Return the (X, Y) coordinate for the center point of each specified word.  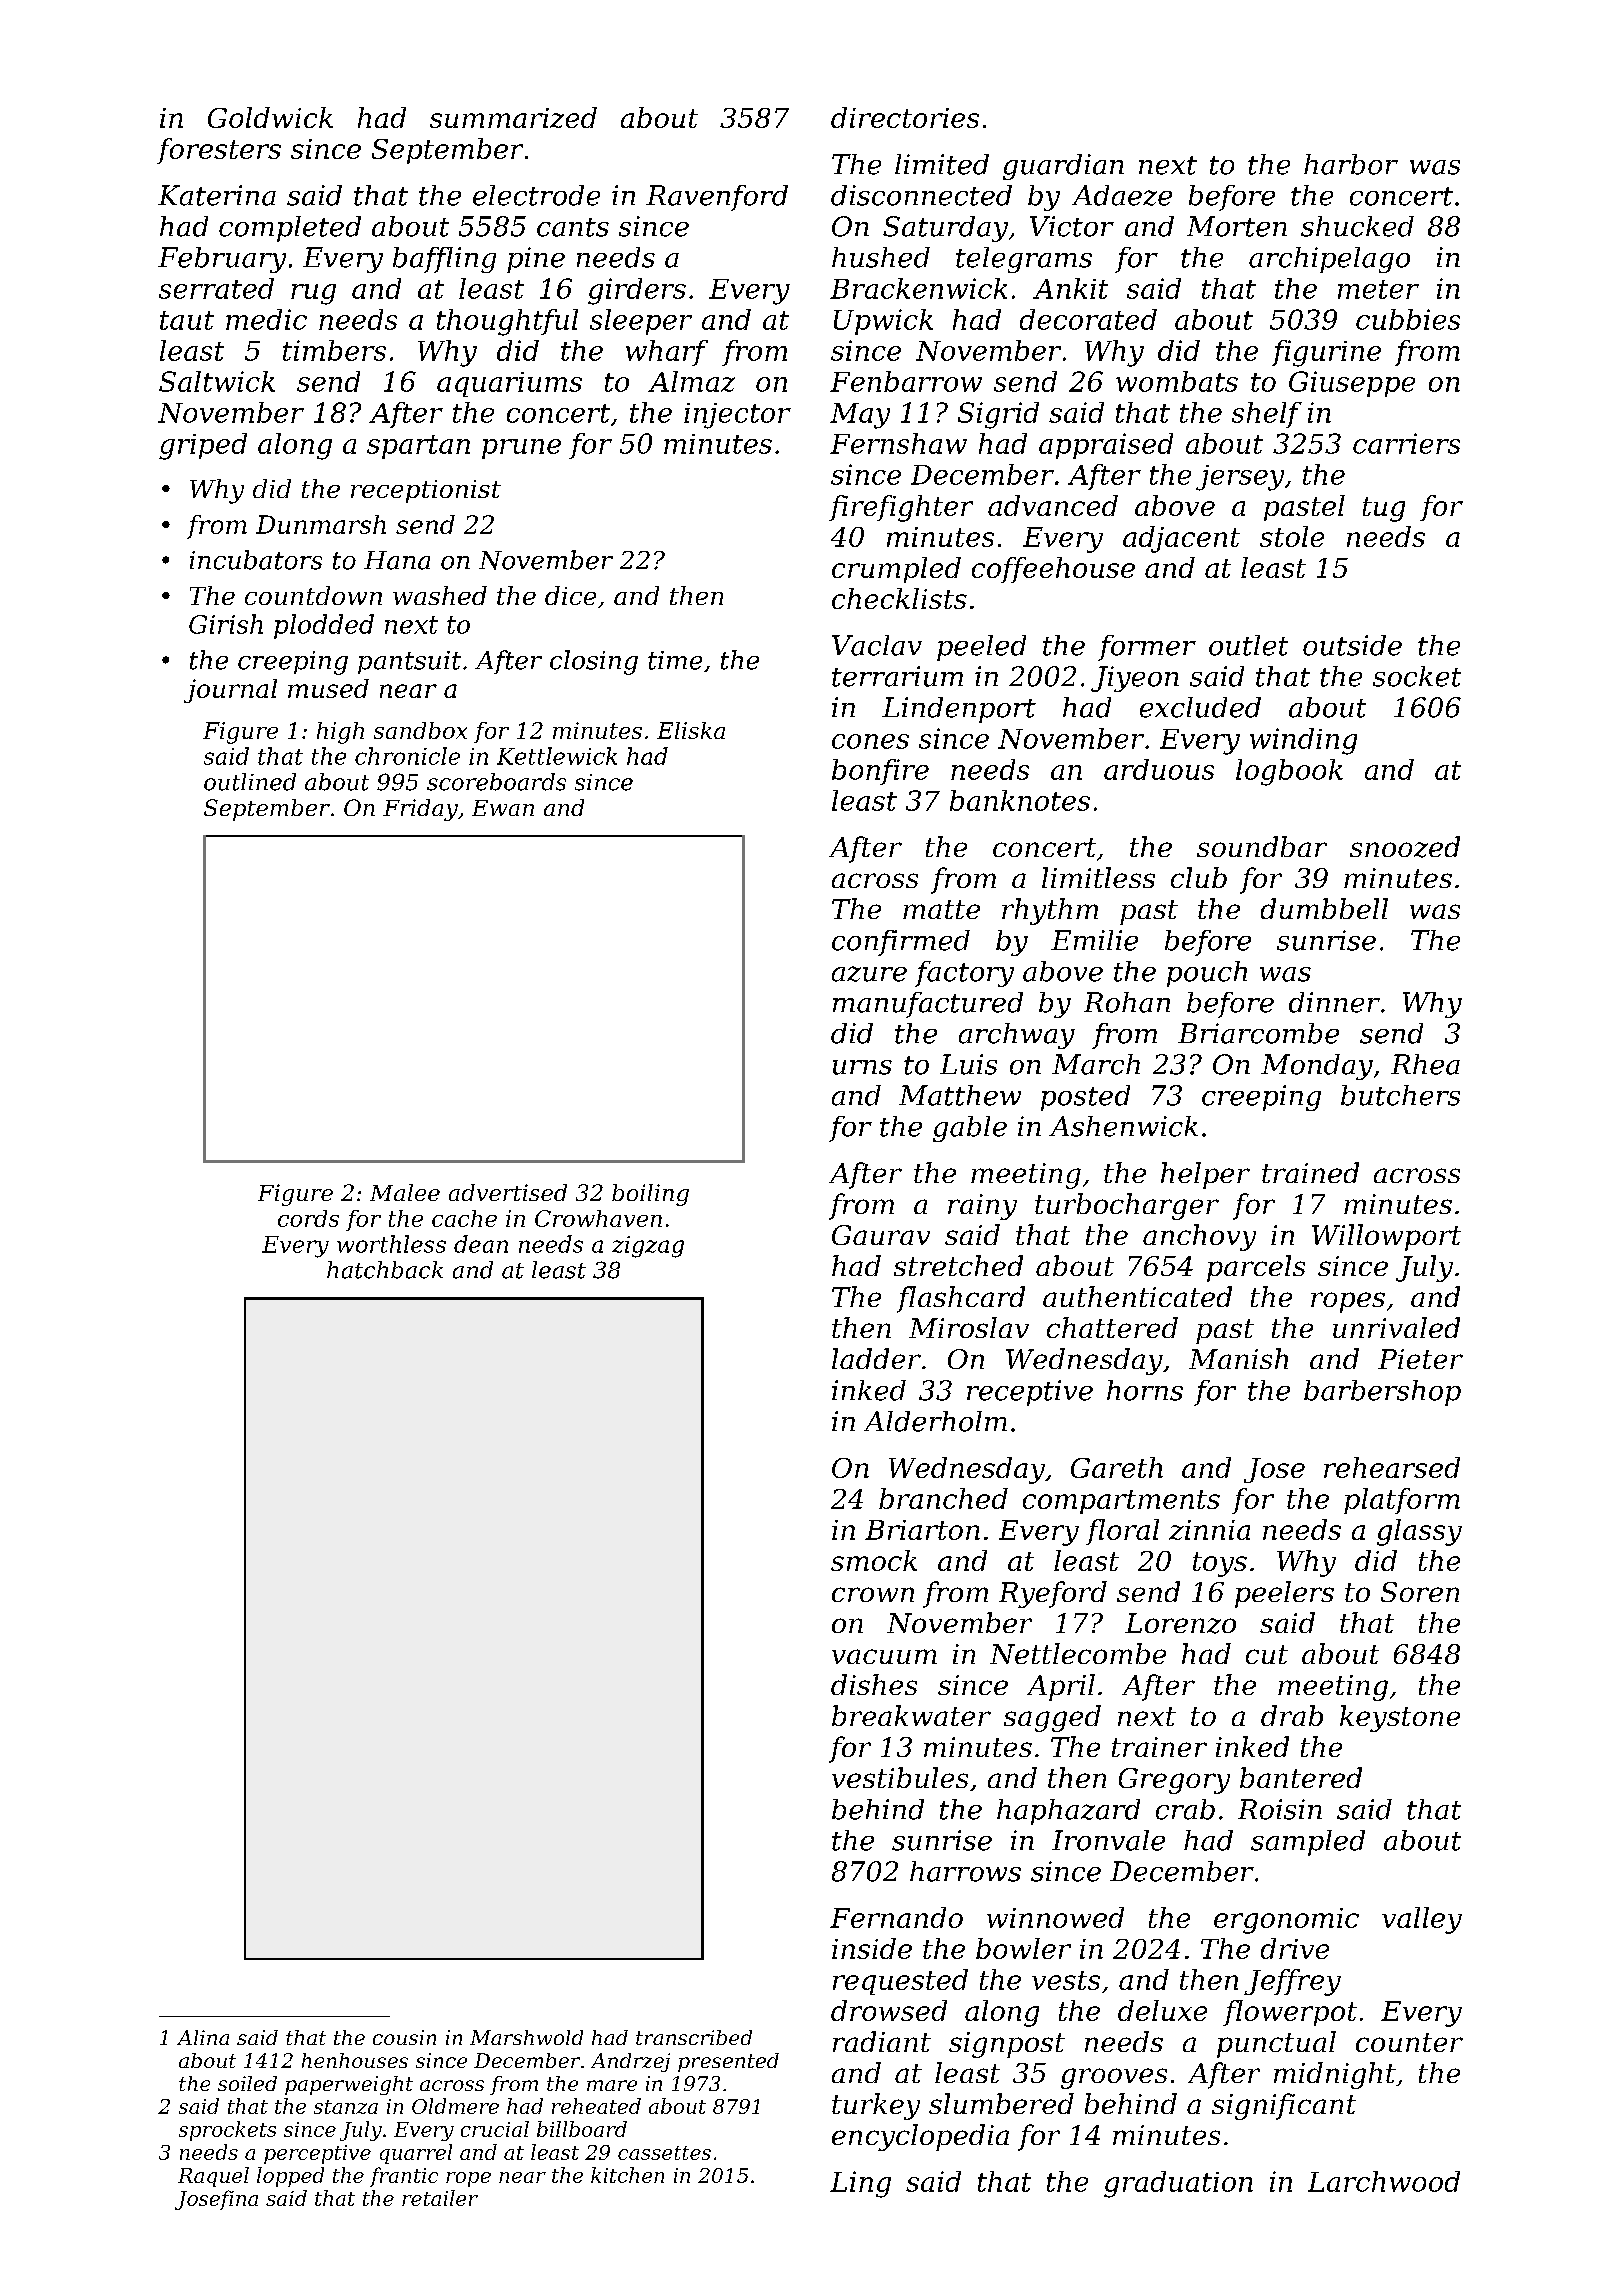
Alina (203, 2037)
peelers (1284, 1594)
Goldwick (270, 117)
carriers (1406, 443)
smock (874, 1560)
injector (737, 416)
